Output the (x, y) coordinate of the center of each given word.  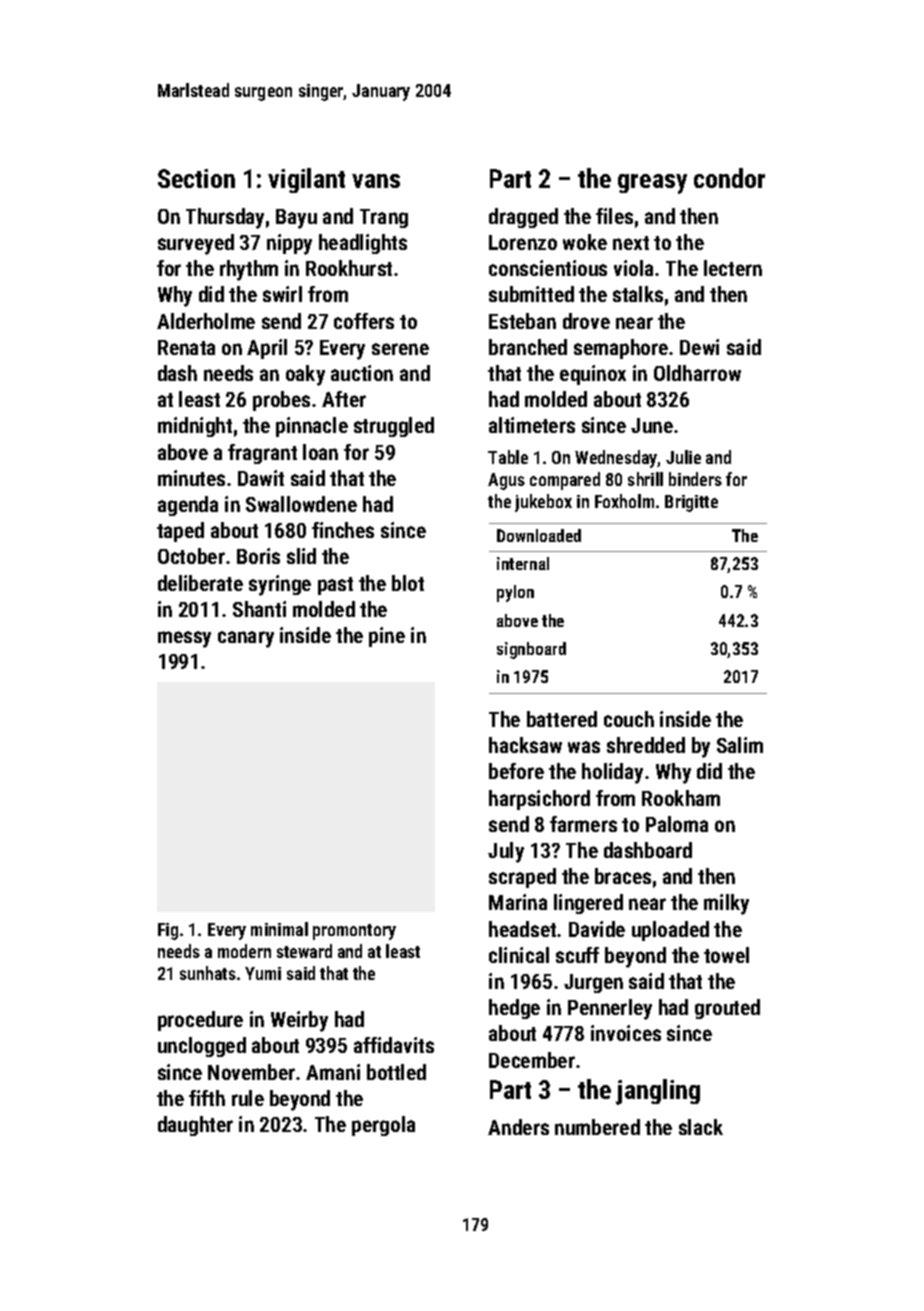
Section (196, 178)
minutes (191, 478)
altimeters (532, 425)
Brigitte (691, 503)
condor (729, 178)
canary (246, 639)
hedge (514, 1009)
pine (387, 637)
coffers (364, 321)
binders (695, 479)
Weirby (299, 1021)
